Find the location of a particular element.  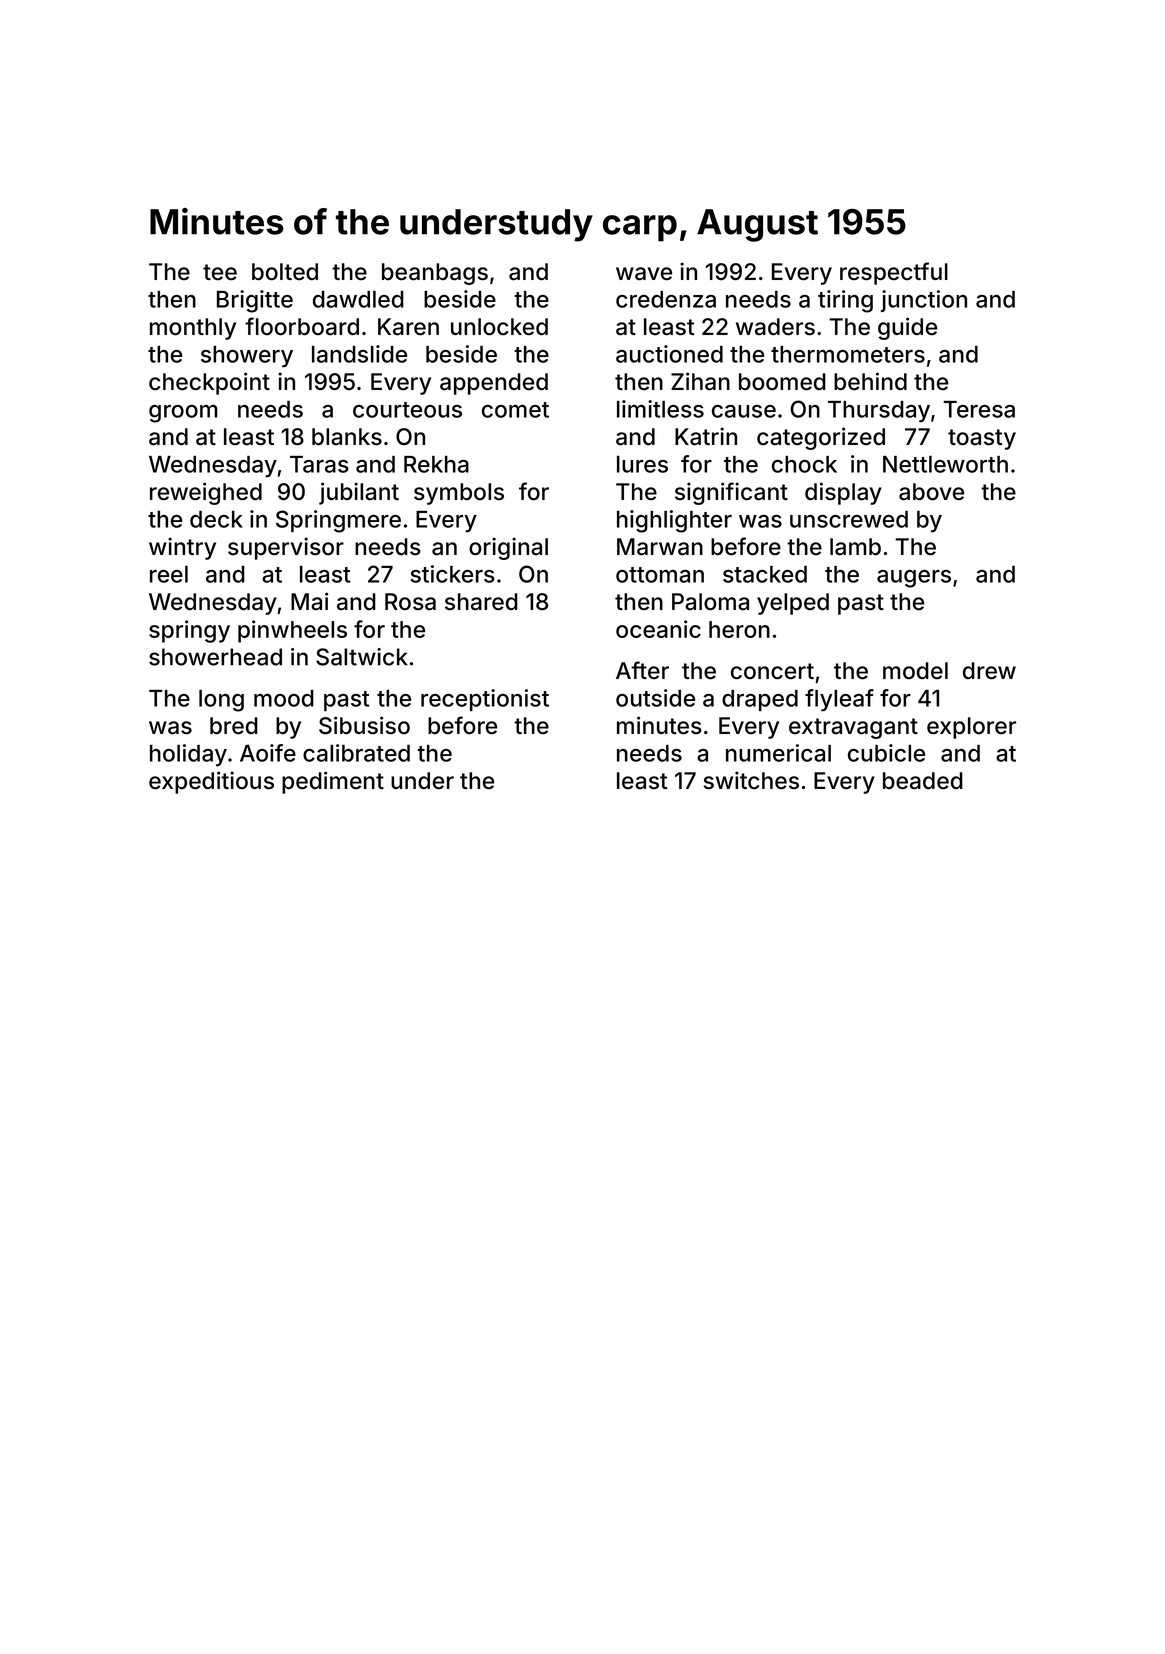

shared is located at coordinates (481, 602).
